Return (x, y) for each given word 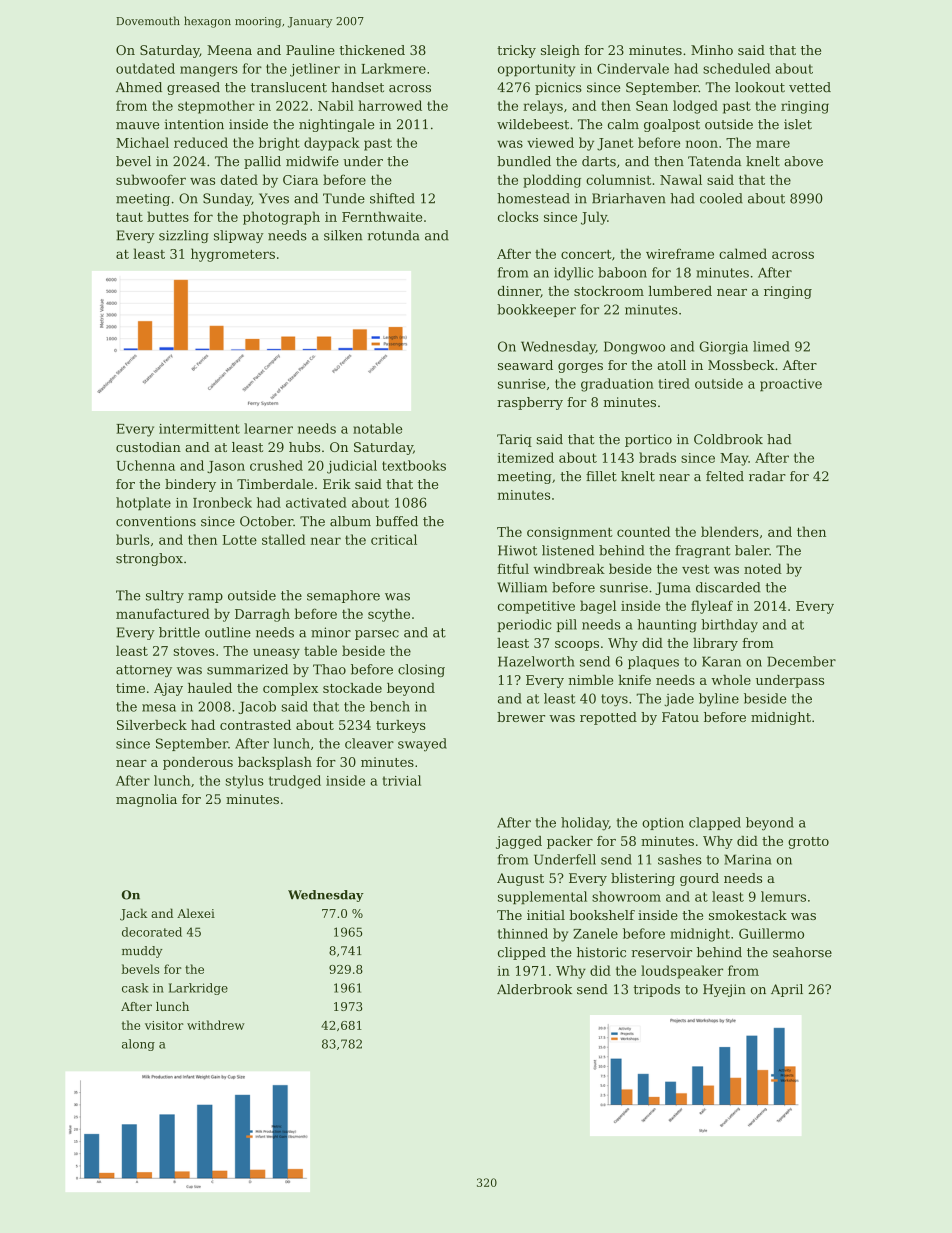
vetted (810, 87)
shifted (392, 198)
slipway (239, 236)
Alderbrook (534, 989)
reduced (201, 142)
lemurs (783, 896)
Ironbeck (222, 502)
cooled (721, 198)
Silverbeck (152, 725)
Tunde (344, 198)
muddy (142, 952)
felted (725, 476)
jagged (519, 842)
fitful (513, 568)
